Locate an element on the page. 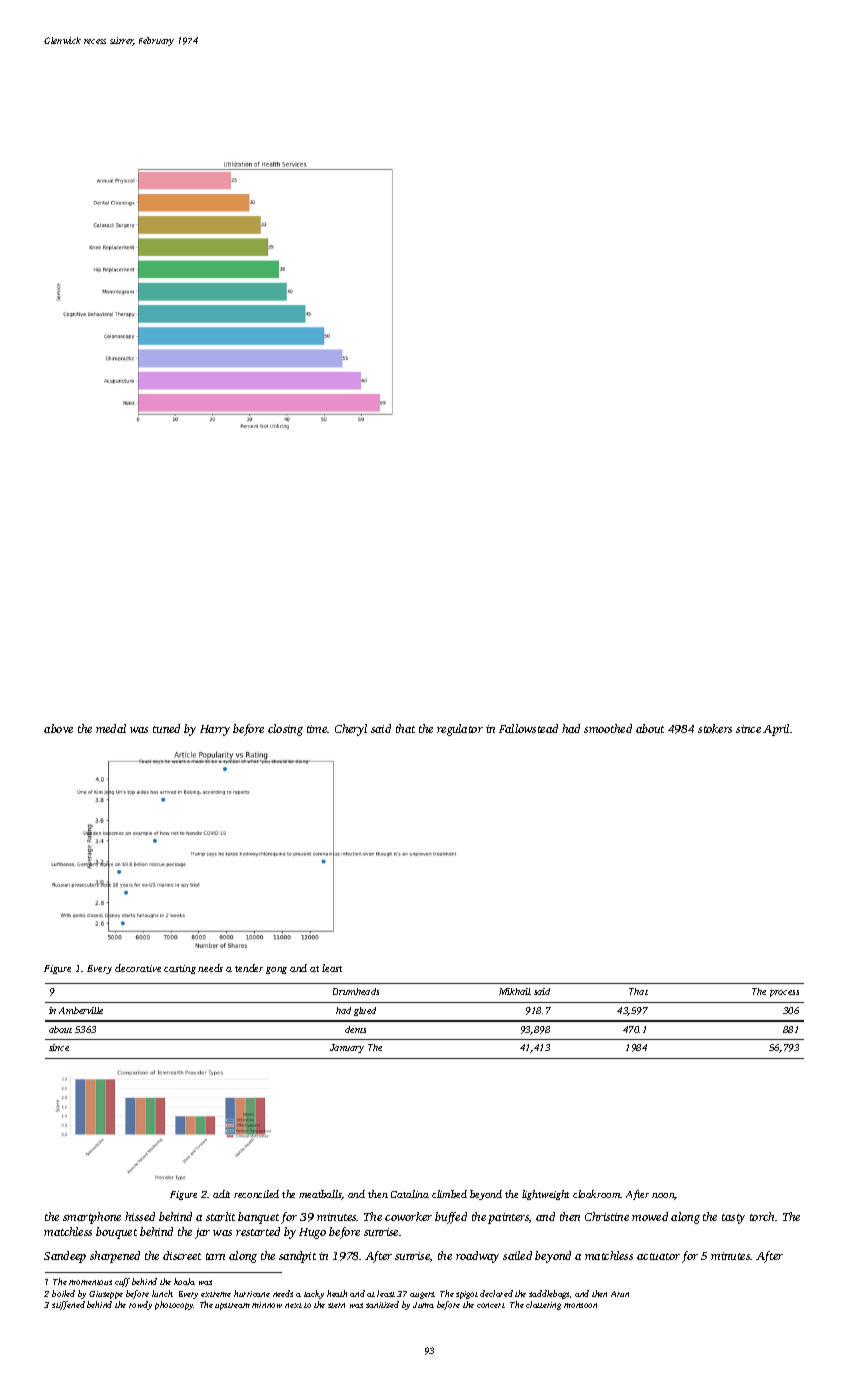 This image has height=1400, width=849. above is located at coordinates (58, 728).
